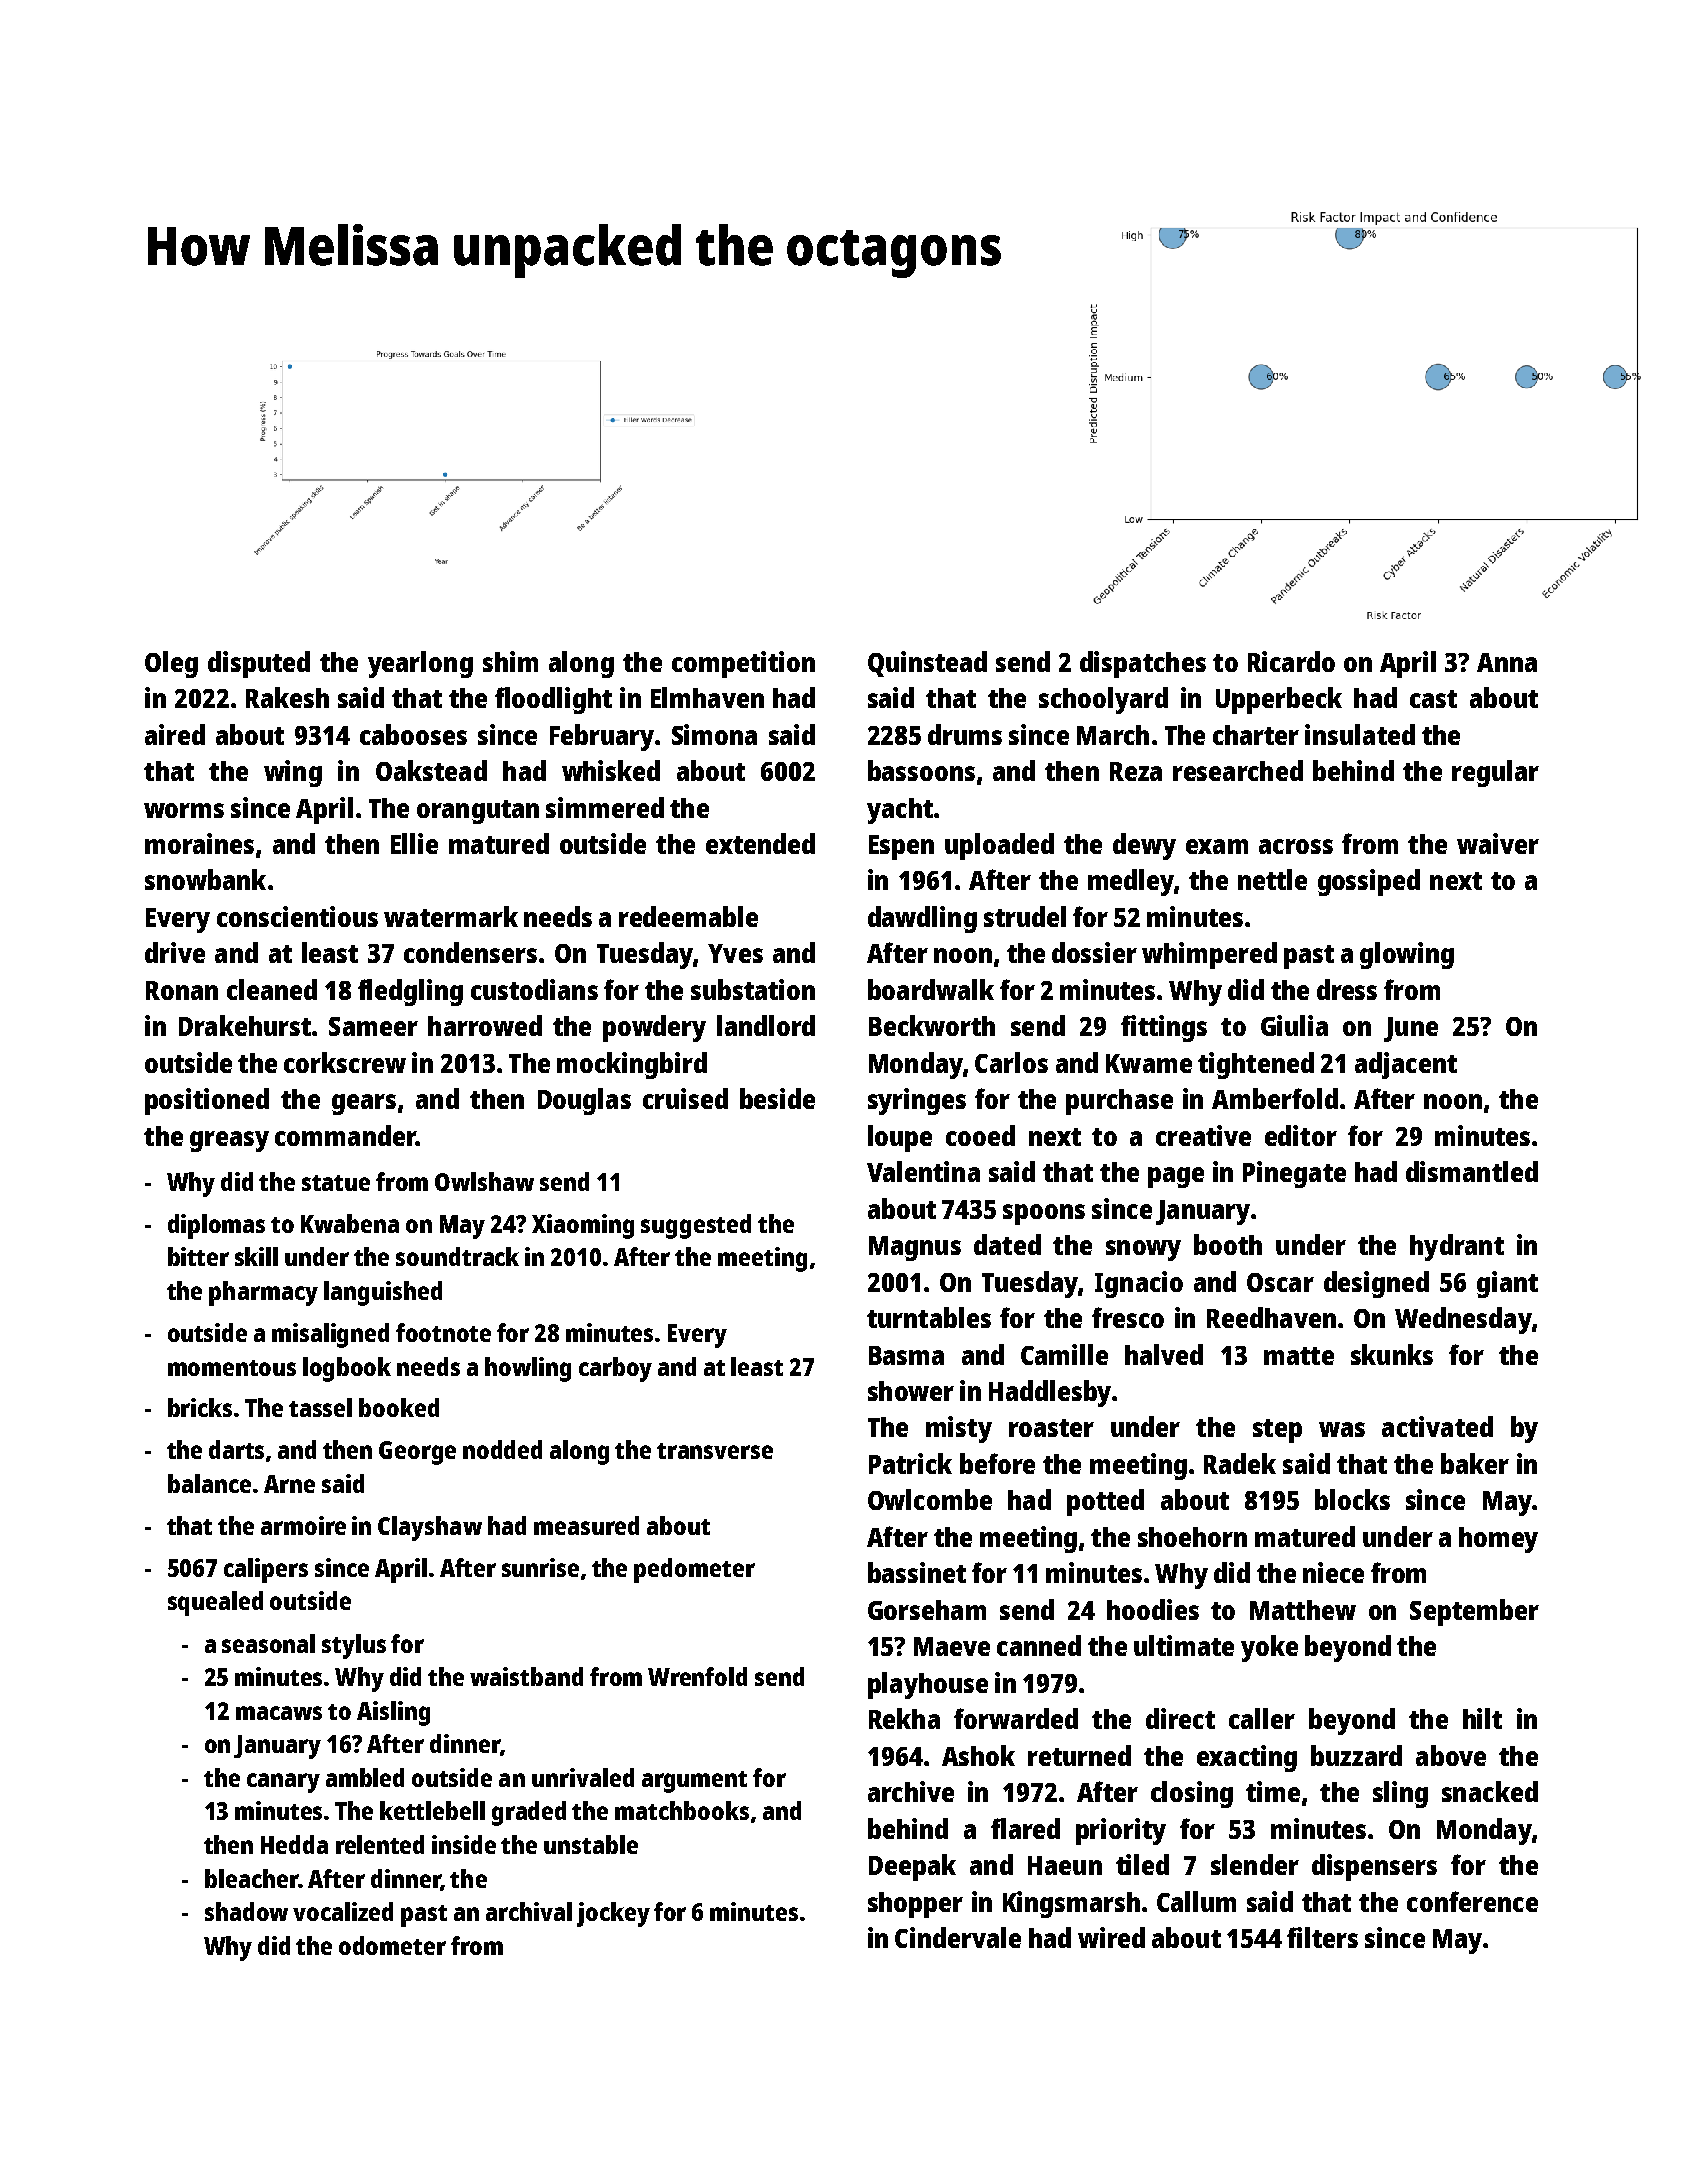  Describe the element at coordinates (171, 664) in the screenshot. I see `Oleg` at that location.
